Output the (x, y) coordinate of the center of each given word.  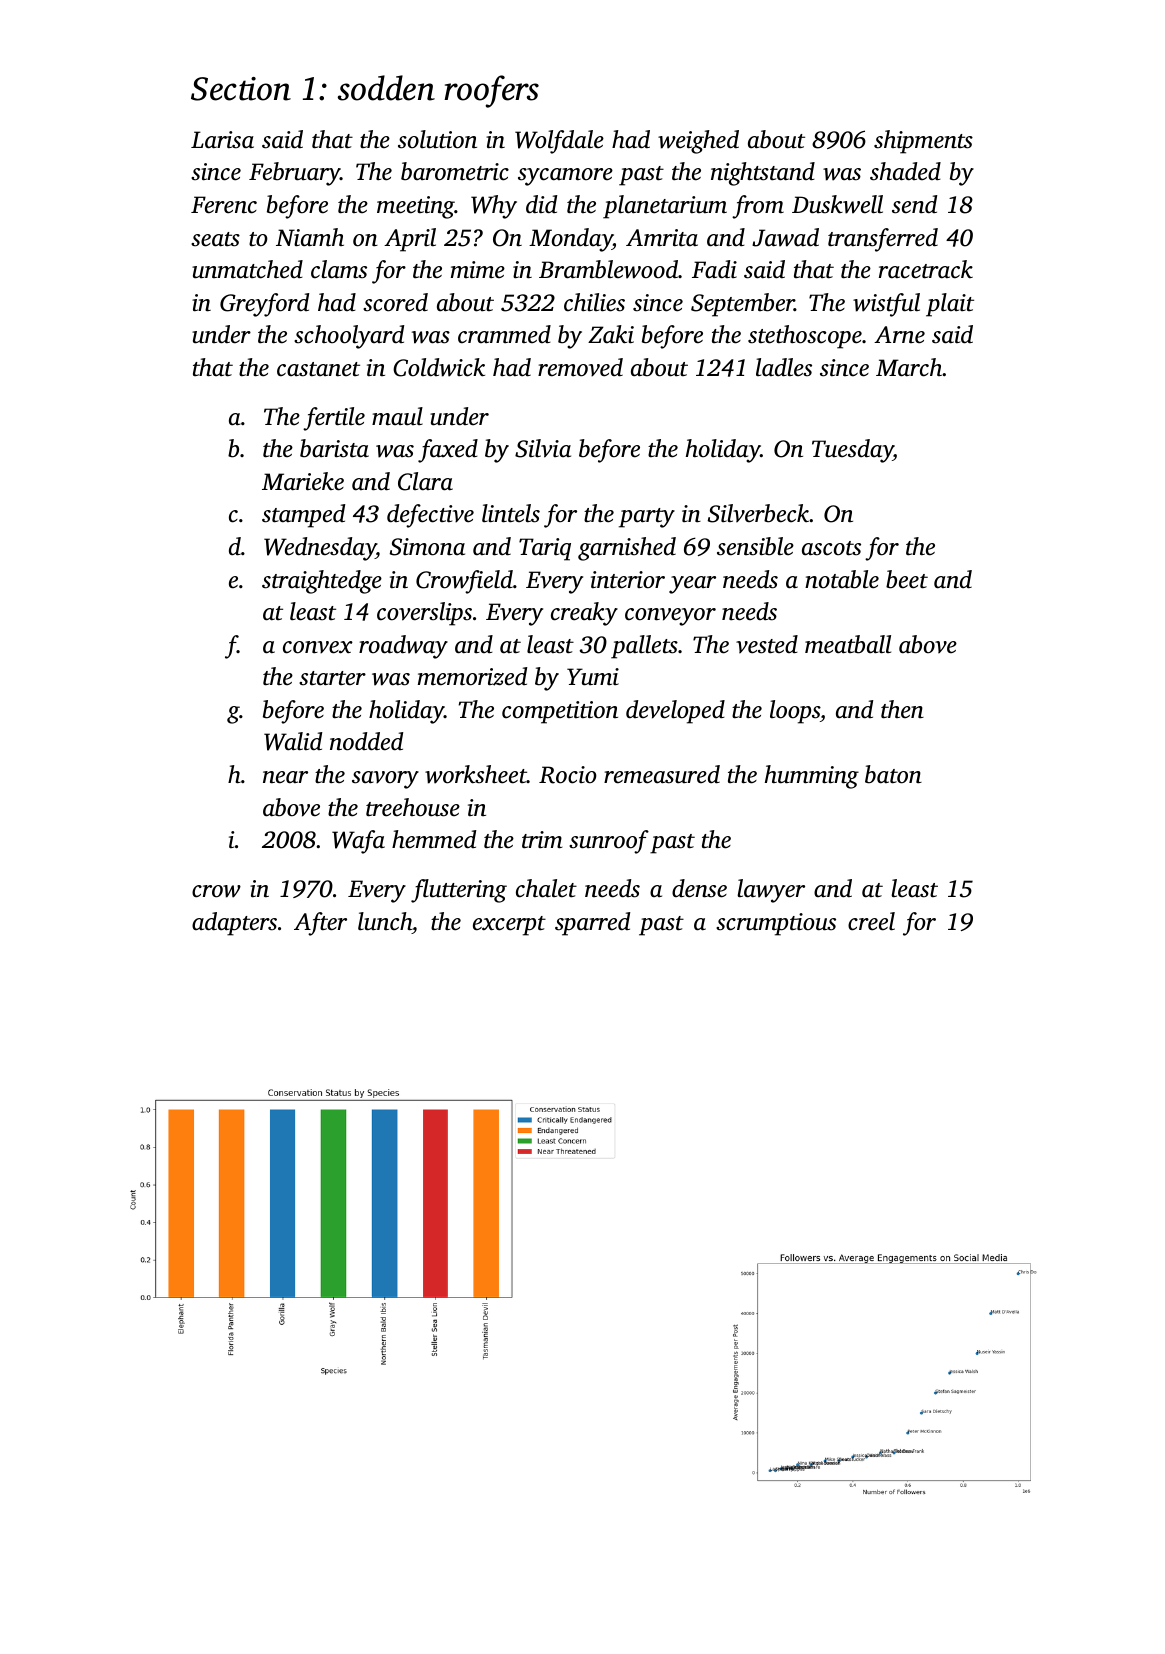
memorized (472, 676)
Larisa (222, 140)
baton (893, 774)
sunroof (609, 842)
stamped (303, 516)
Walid (293, 741)
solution (437, 139)
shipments (923, 142)
